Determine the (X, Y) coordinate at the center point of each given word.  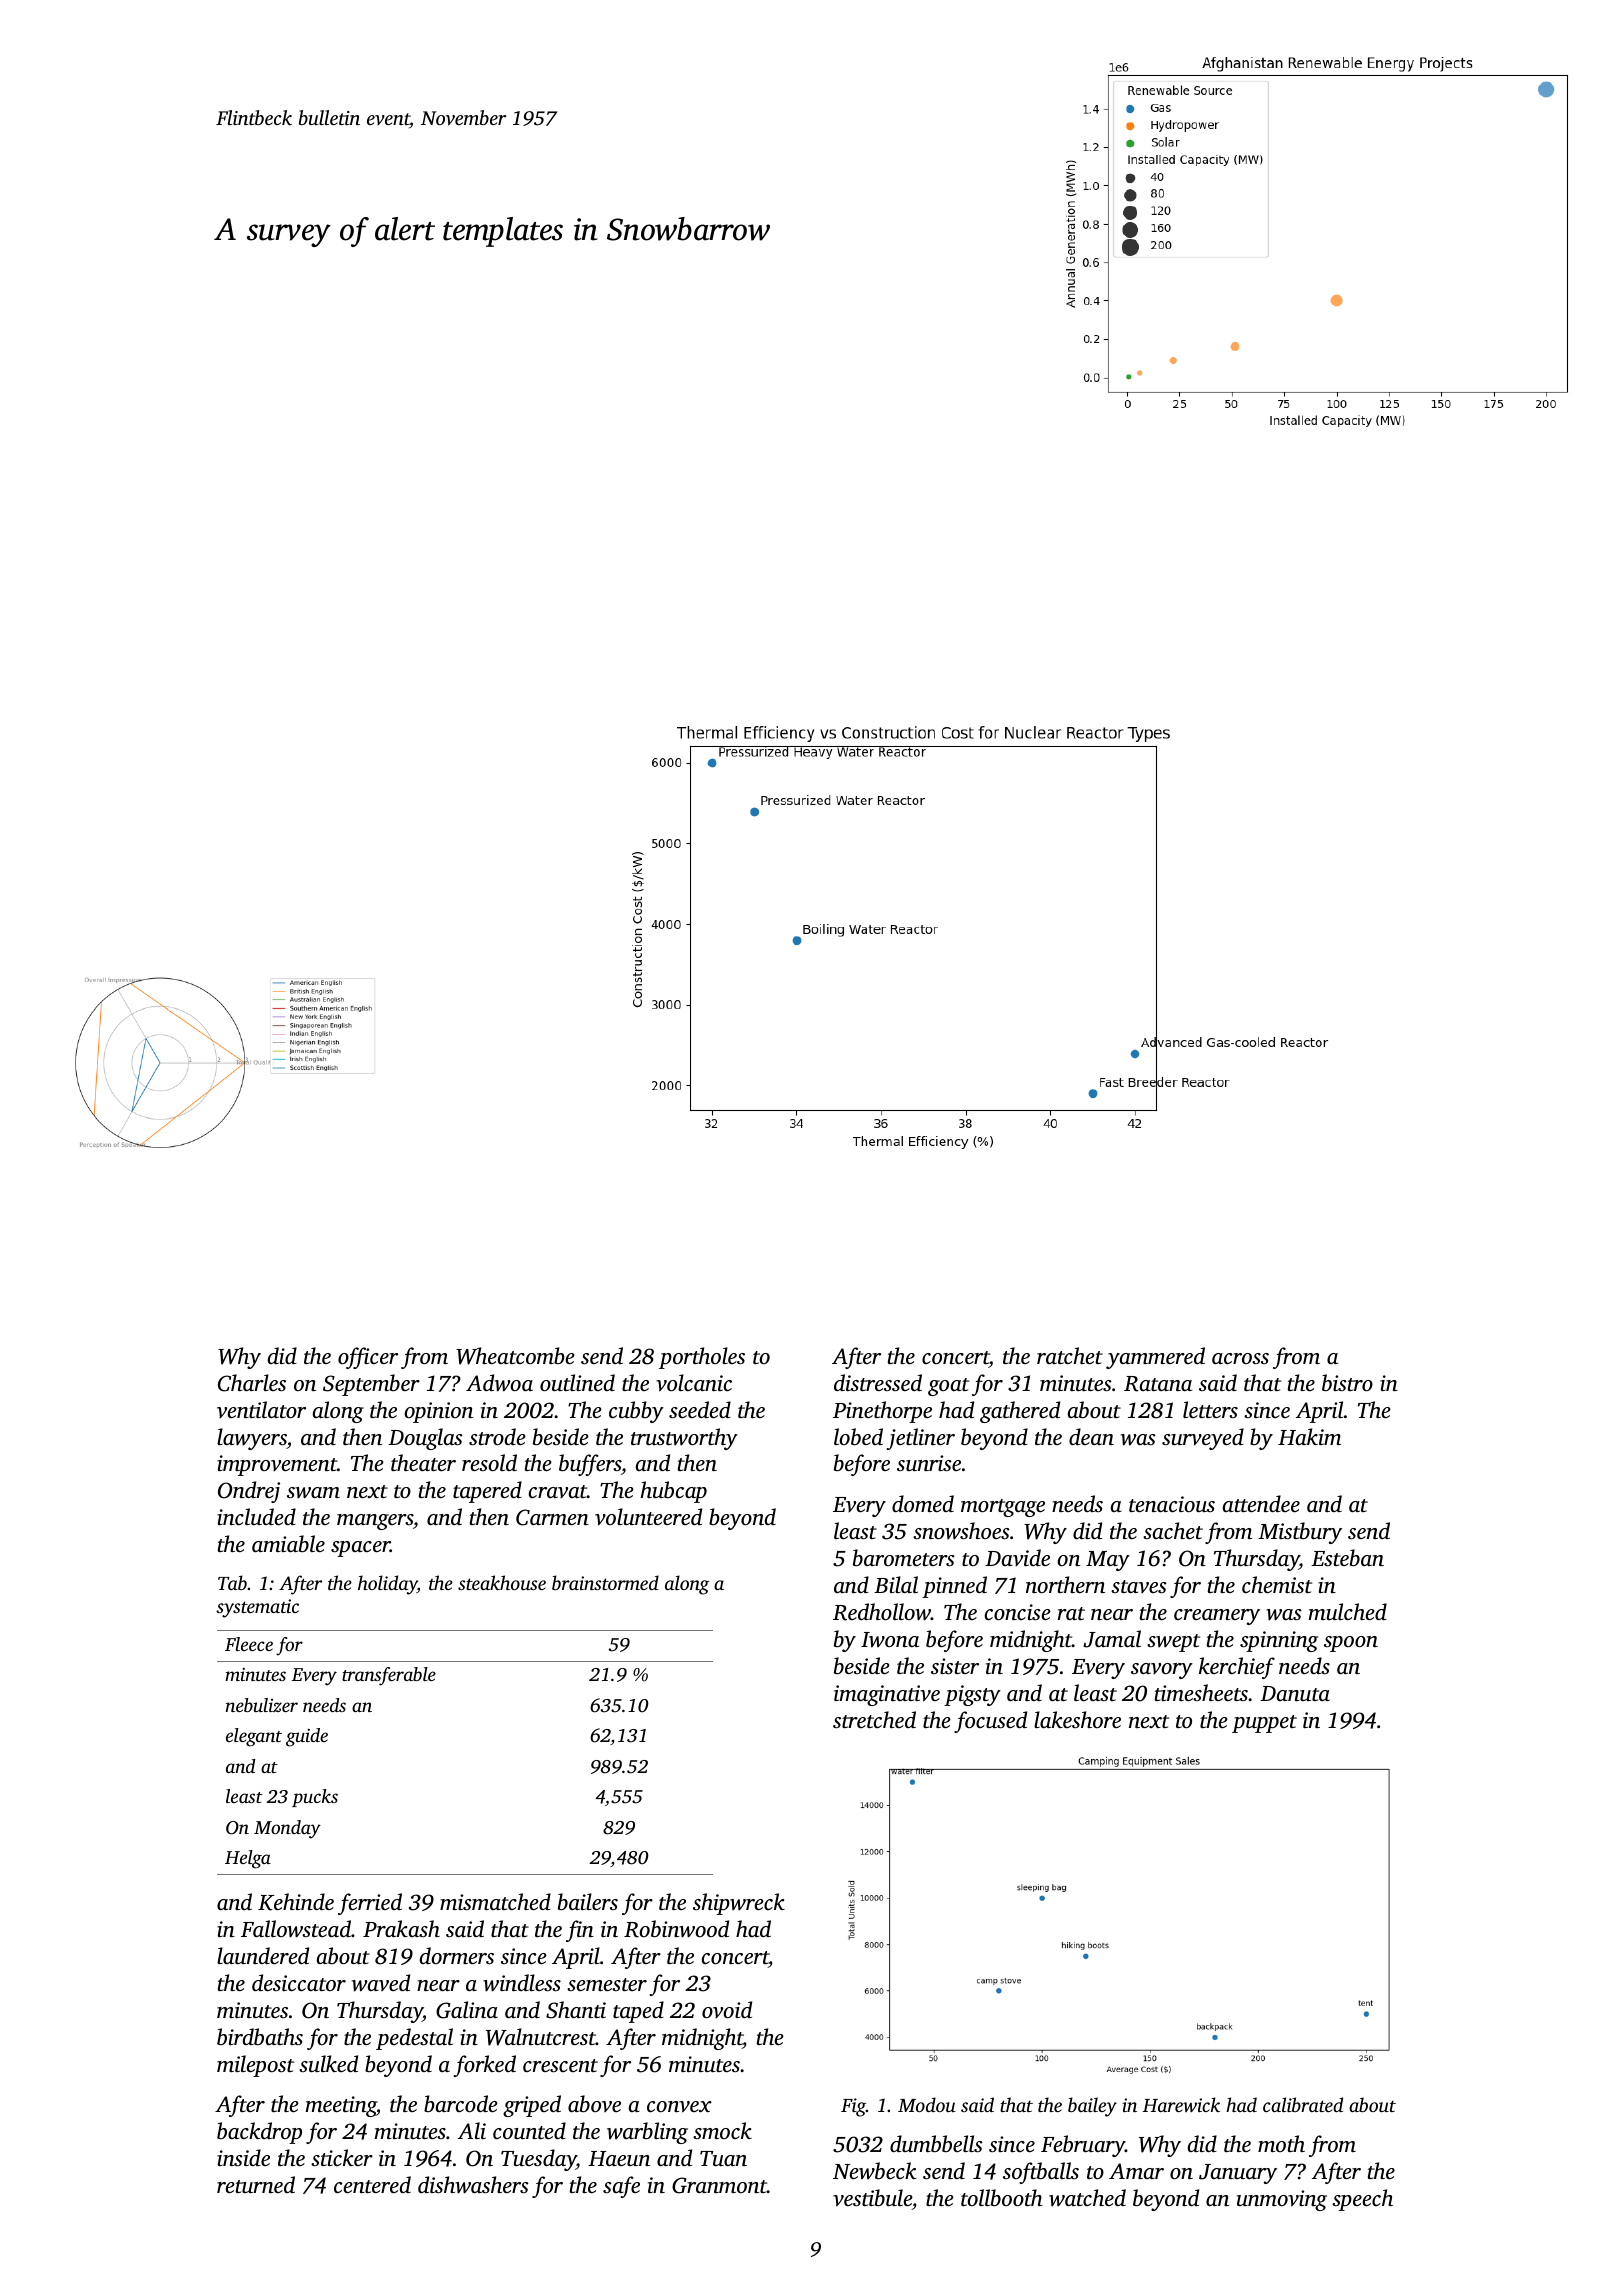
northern (1065, 1584)
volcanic (694, 1383)
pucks (315, 1798)
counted (529, 2130)
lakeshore (1077, 1719)
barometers (904, 1557)
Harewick (1181, 2104)
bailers (588, 1901)
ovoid (727, 2009)
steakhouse (502, 1582)
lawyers (252, 1439)
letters (1210, 1409)
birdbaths (260, 2036)
